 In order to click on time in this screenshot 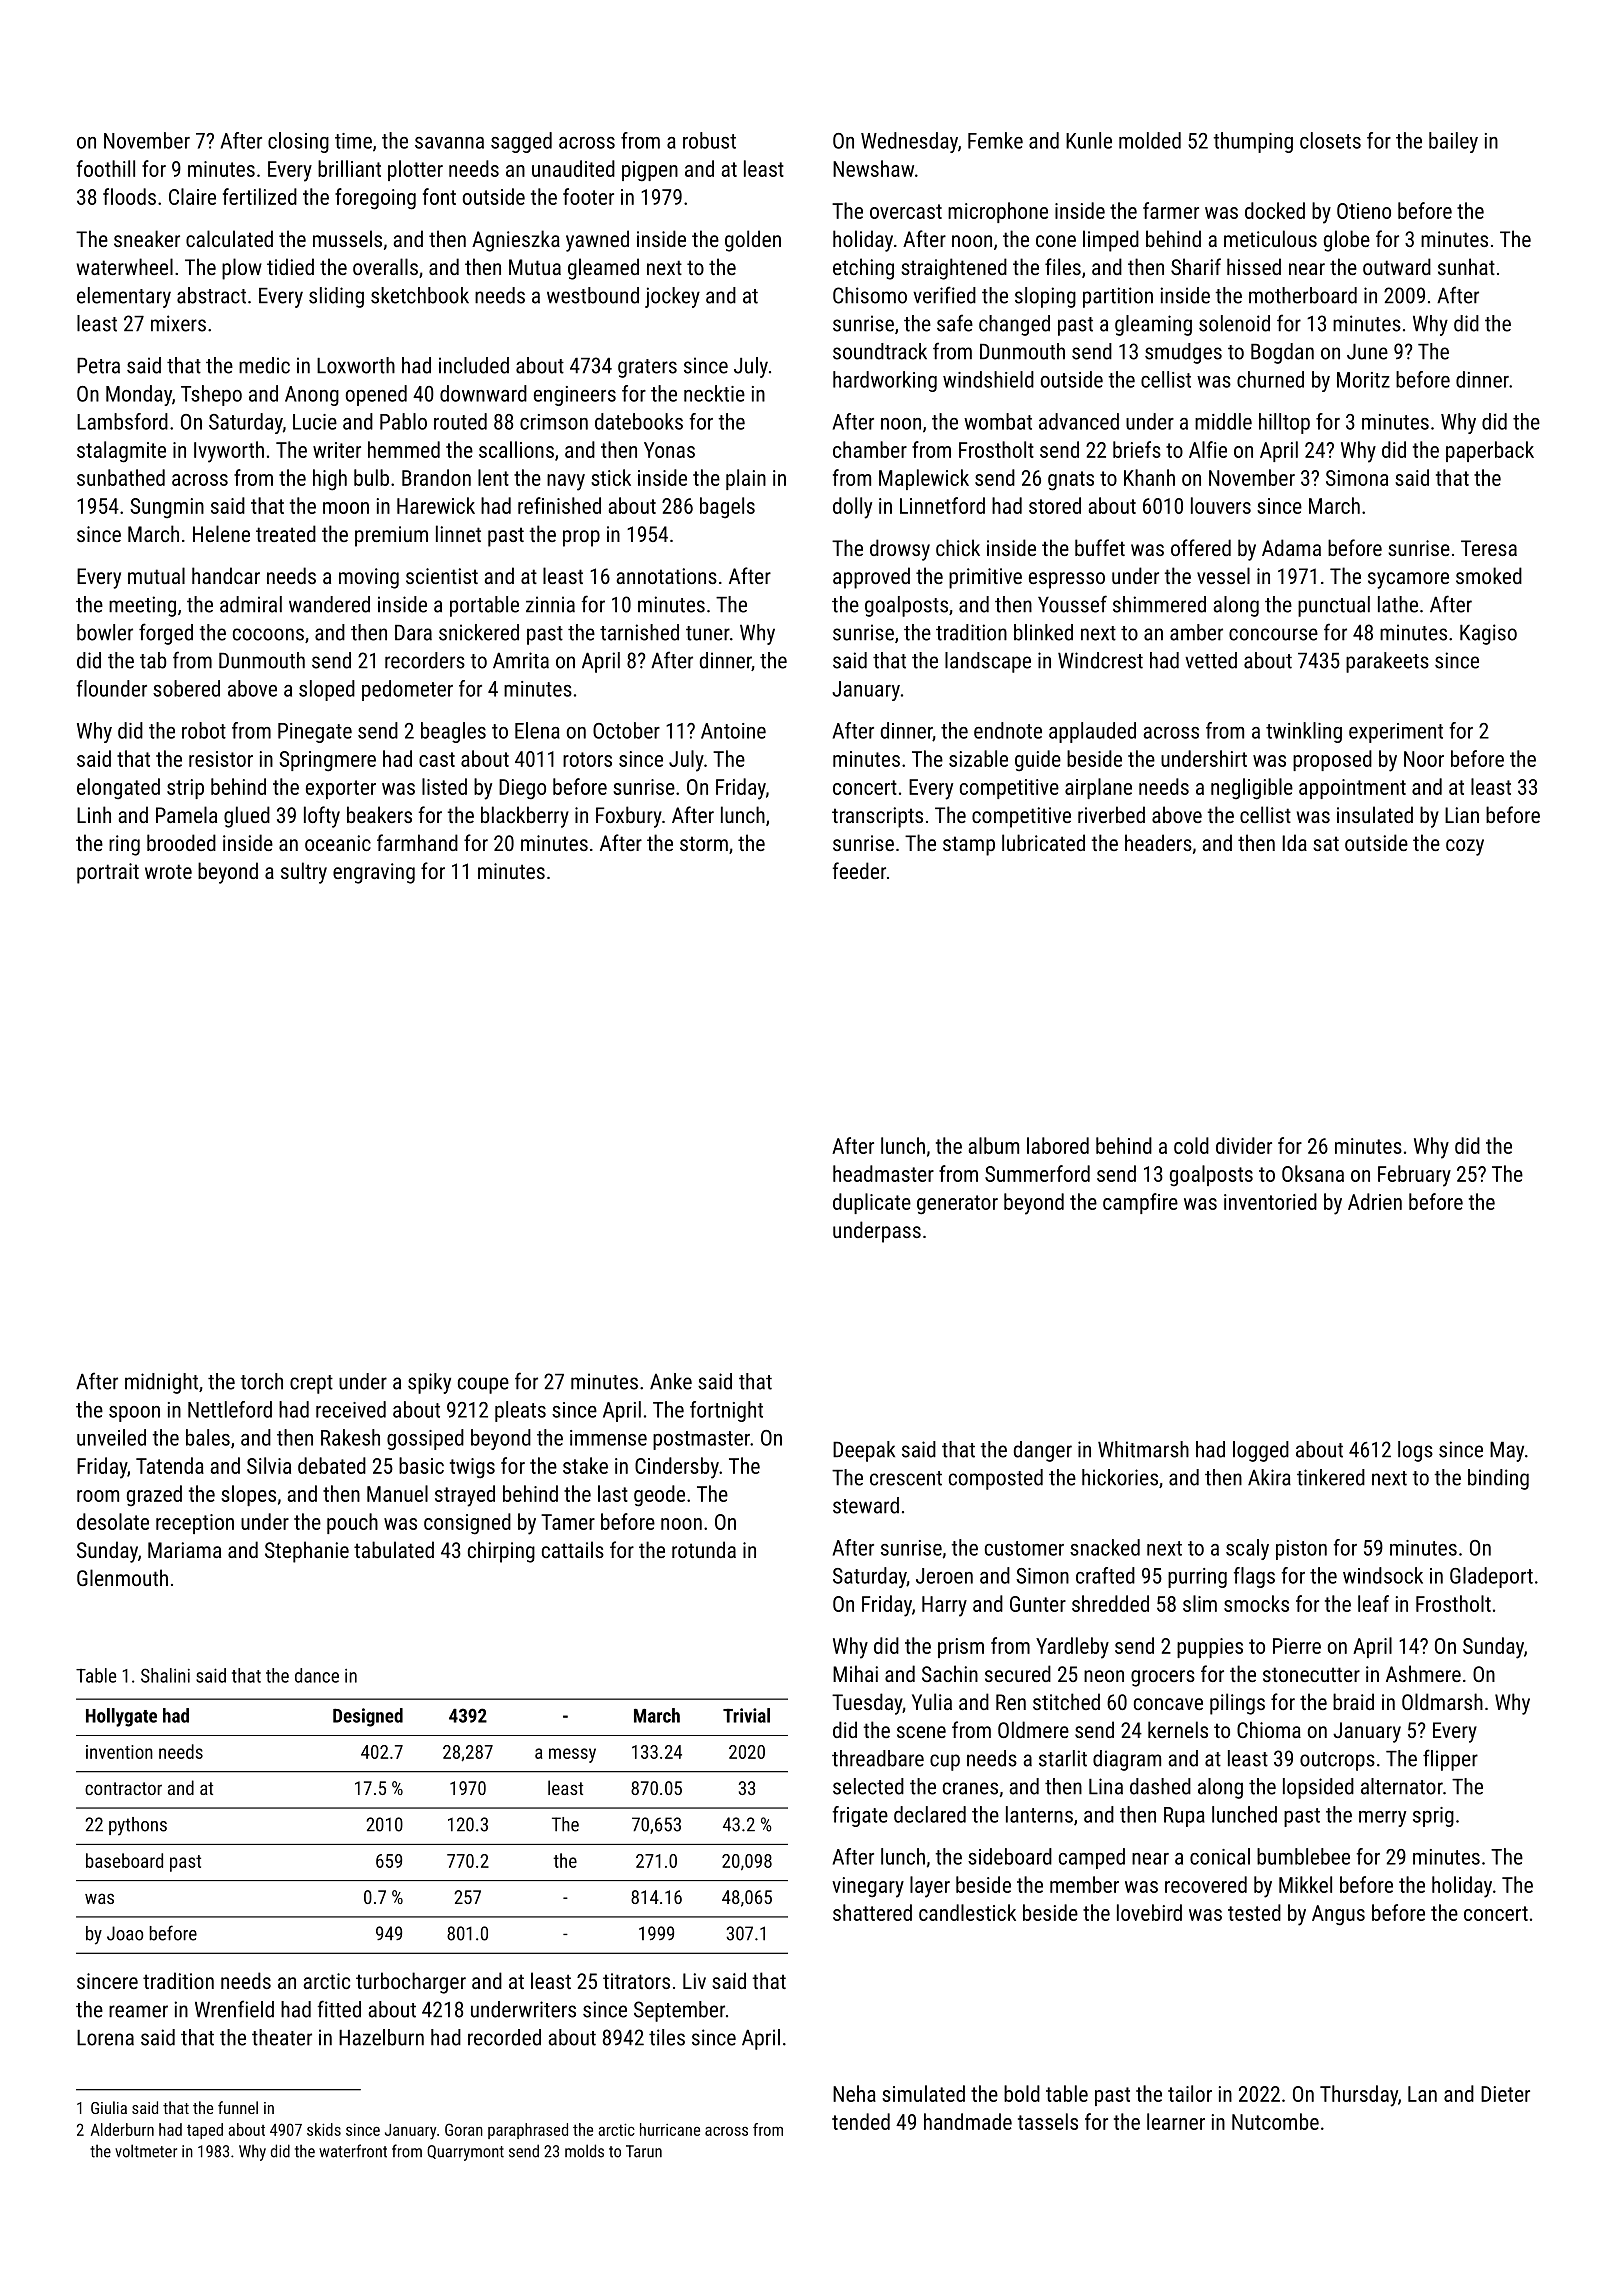, I will do `click(353, 141)`.
